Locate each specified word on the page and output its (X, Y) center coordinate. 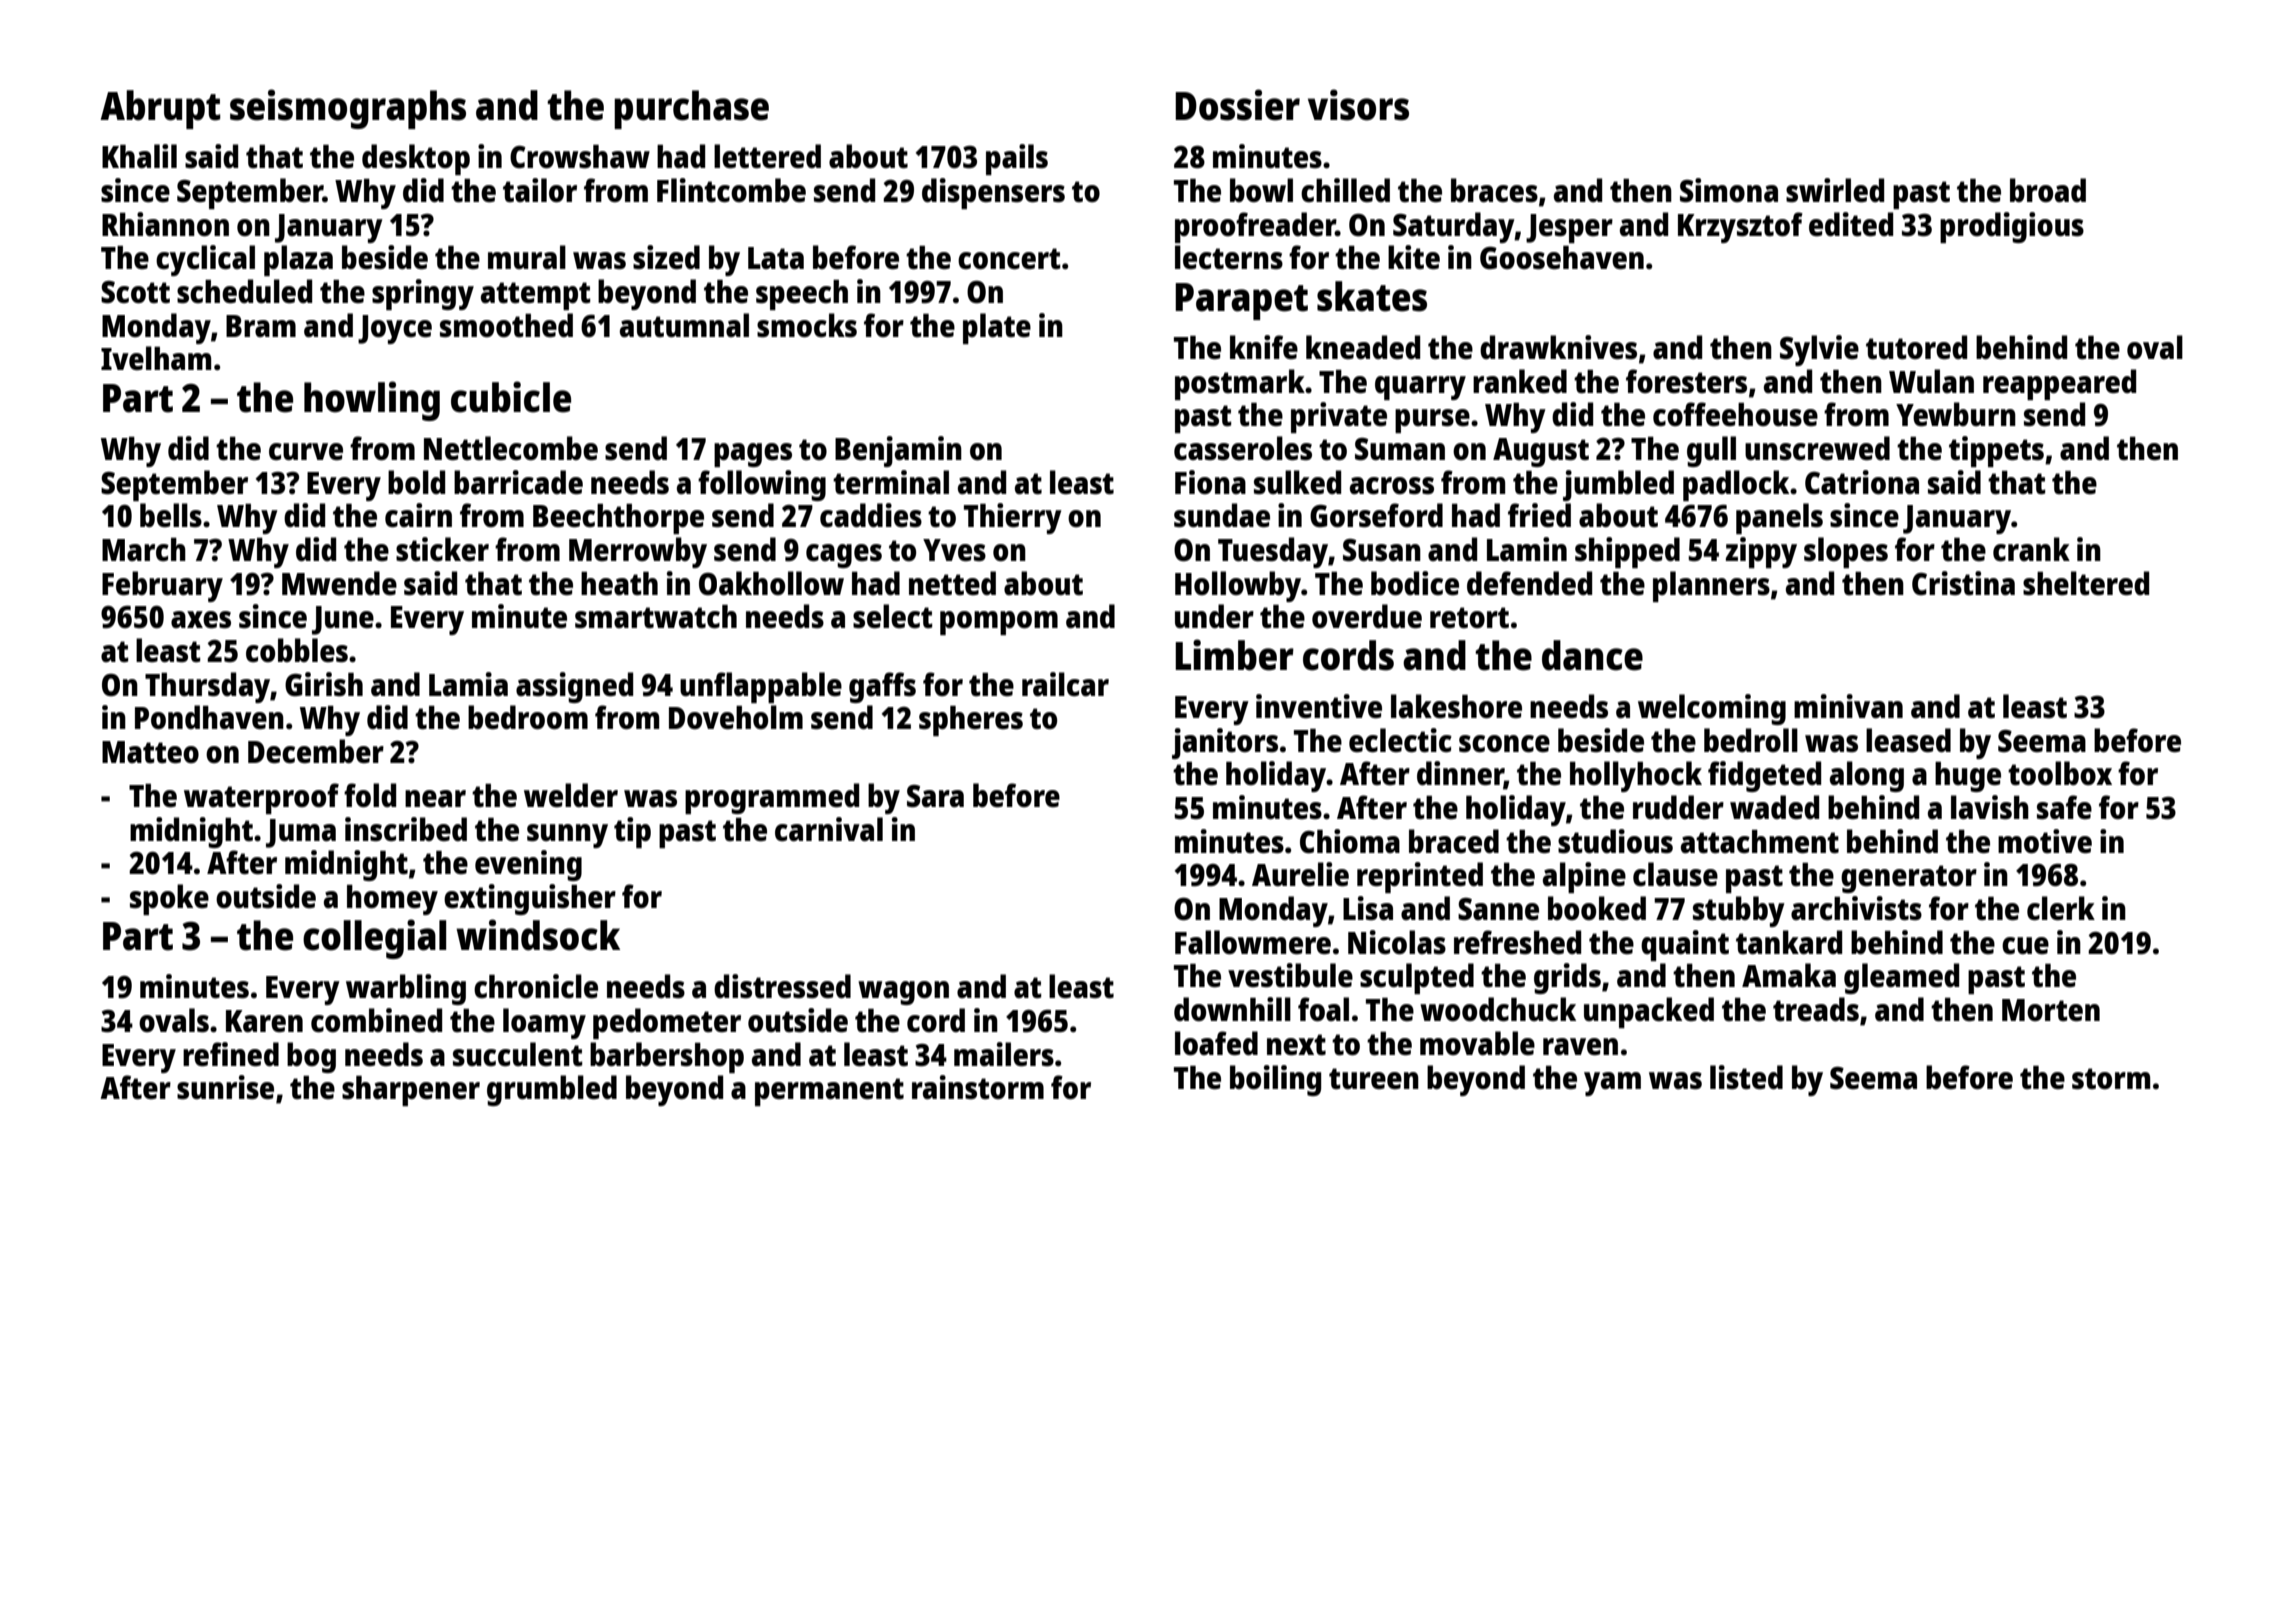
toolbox (2060, 773)
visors (1358, 105)
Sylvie (1819, 350)
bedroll (1751, 740)
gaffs (882, 687)
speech (802, 295)
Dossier (1237, 105)
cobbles (297, 650)
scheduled (244, 291)
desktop (416, 159)
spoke (169, 899)
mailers (1004, 1054)
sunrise (225, 1087)
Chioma (1350, 841)
